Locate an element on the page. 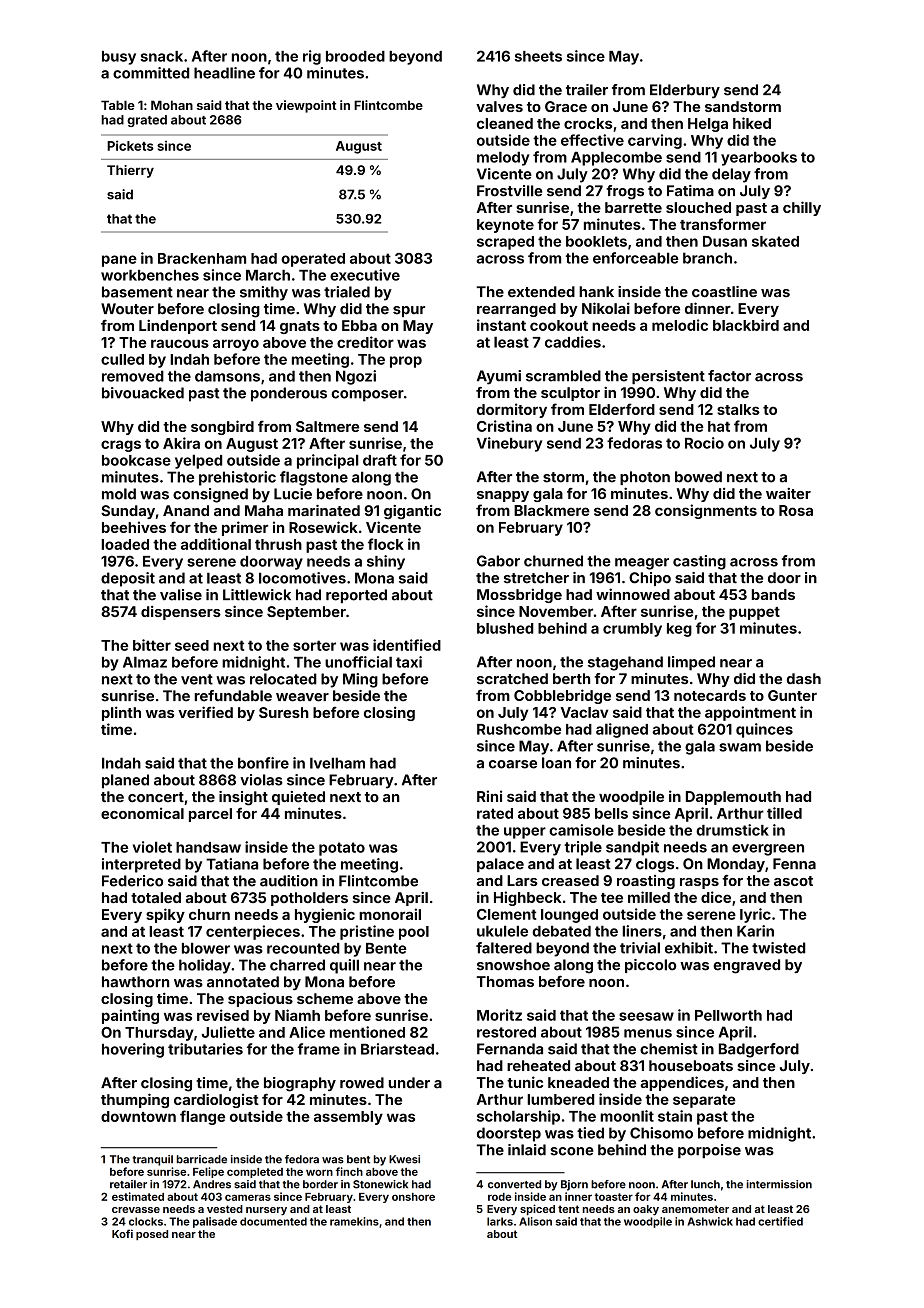 This page has width=924, height=1308. melody is located at coordinates (503, 158).
